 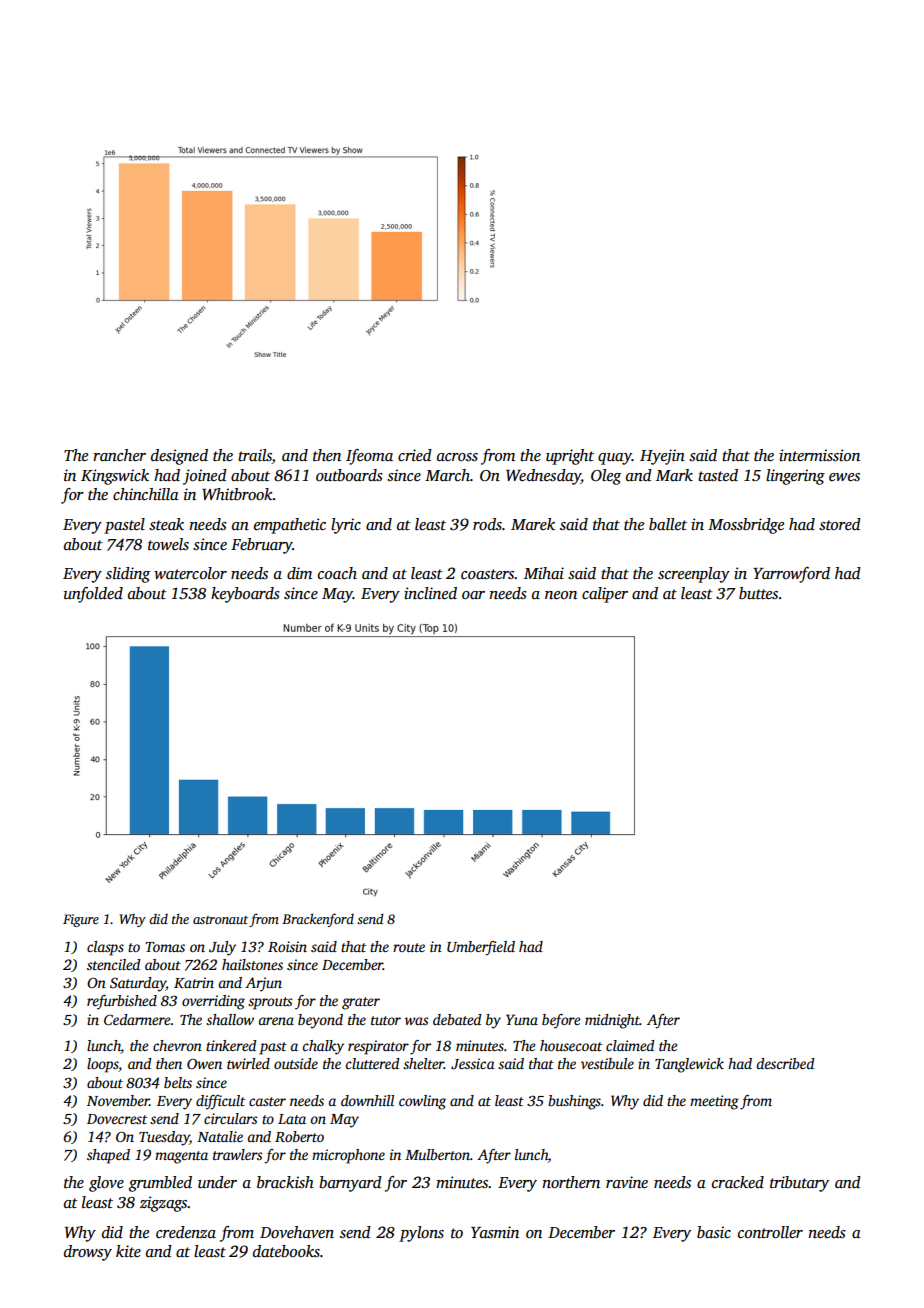 What do you see at coordinates (689, 1065) in the document?
I see `Tanglewick` at bounding box center [689, 1065].
